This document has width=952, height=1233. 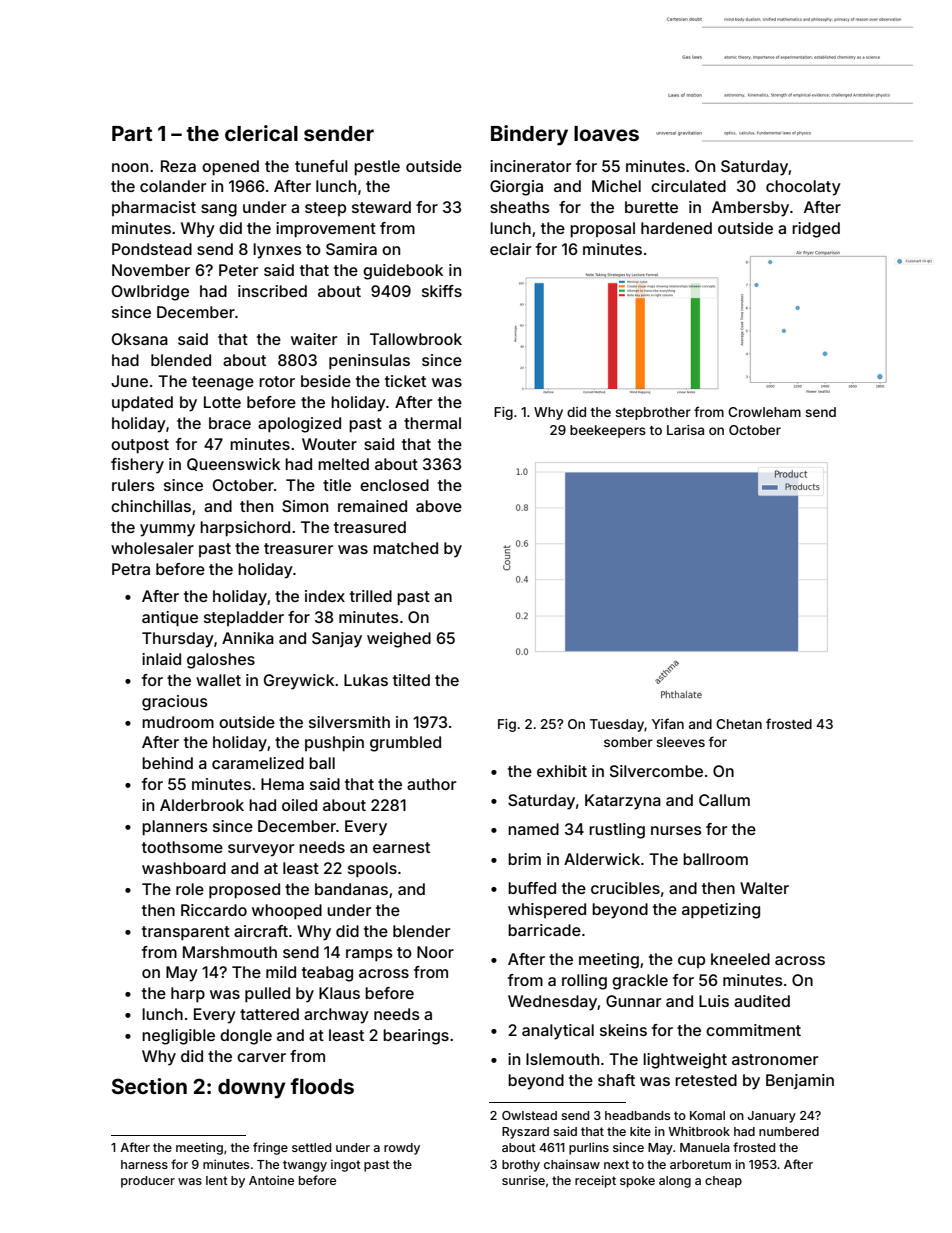 What do you see at coordinates (688, 186) in the document?
I see `circulated` at bounding box center [688, 186].
